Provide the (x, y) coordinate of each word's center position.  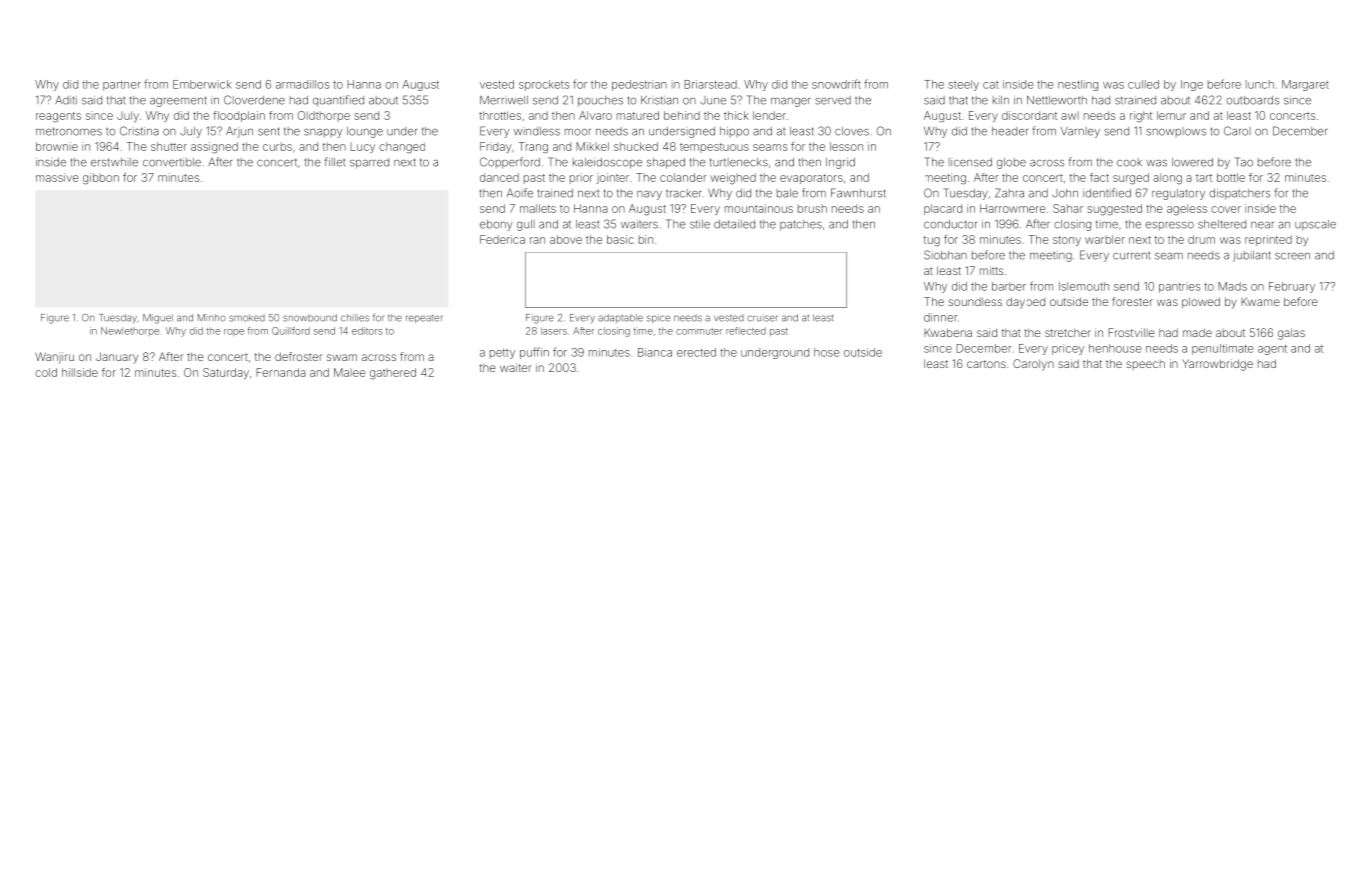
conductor (950, 224)
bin (646, 239)
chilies (355, 318)
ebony (496, 225)
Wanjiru (54, 357)
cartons (986, 364)
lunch (1260, 84)
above (566, 239)
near (1262, 225)
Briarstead (710, 84)
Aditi (66, 100)
